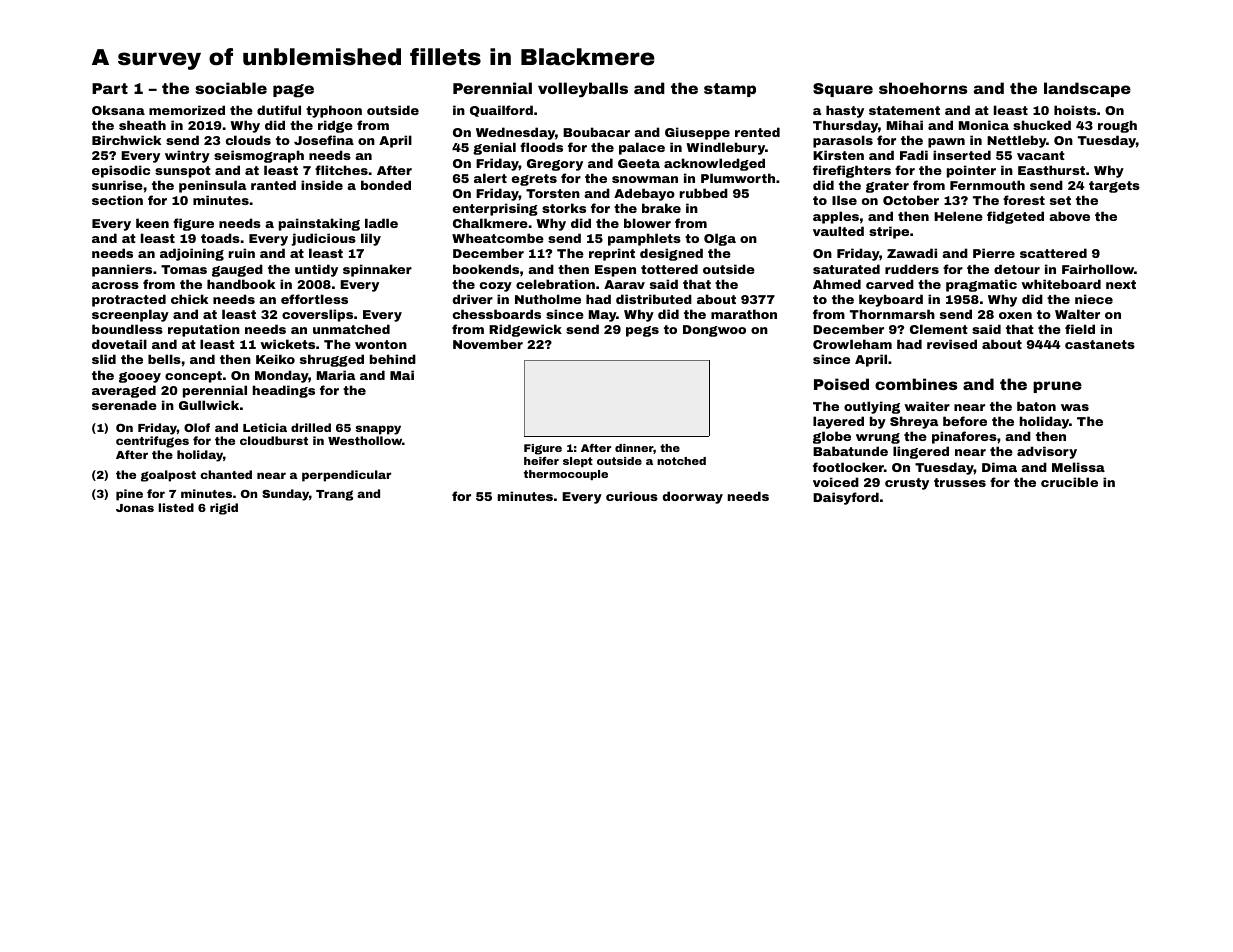  What do you see at coordinates (541, 461) in the screenshot?
I see `heifer` at bounding box center [541, 461].
